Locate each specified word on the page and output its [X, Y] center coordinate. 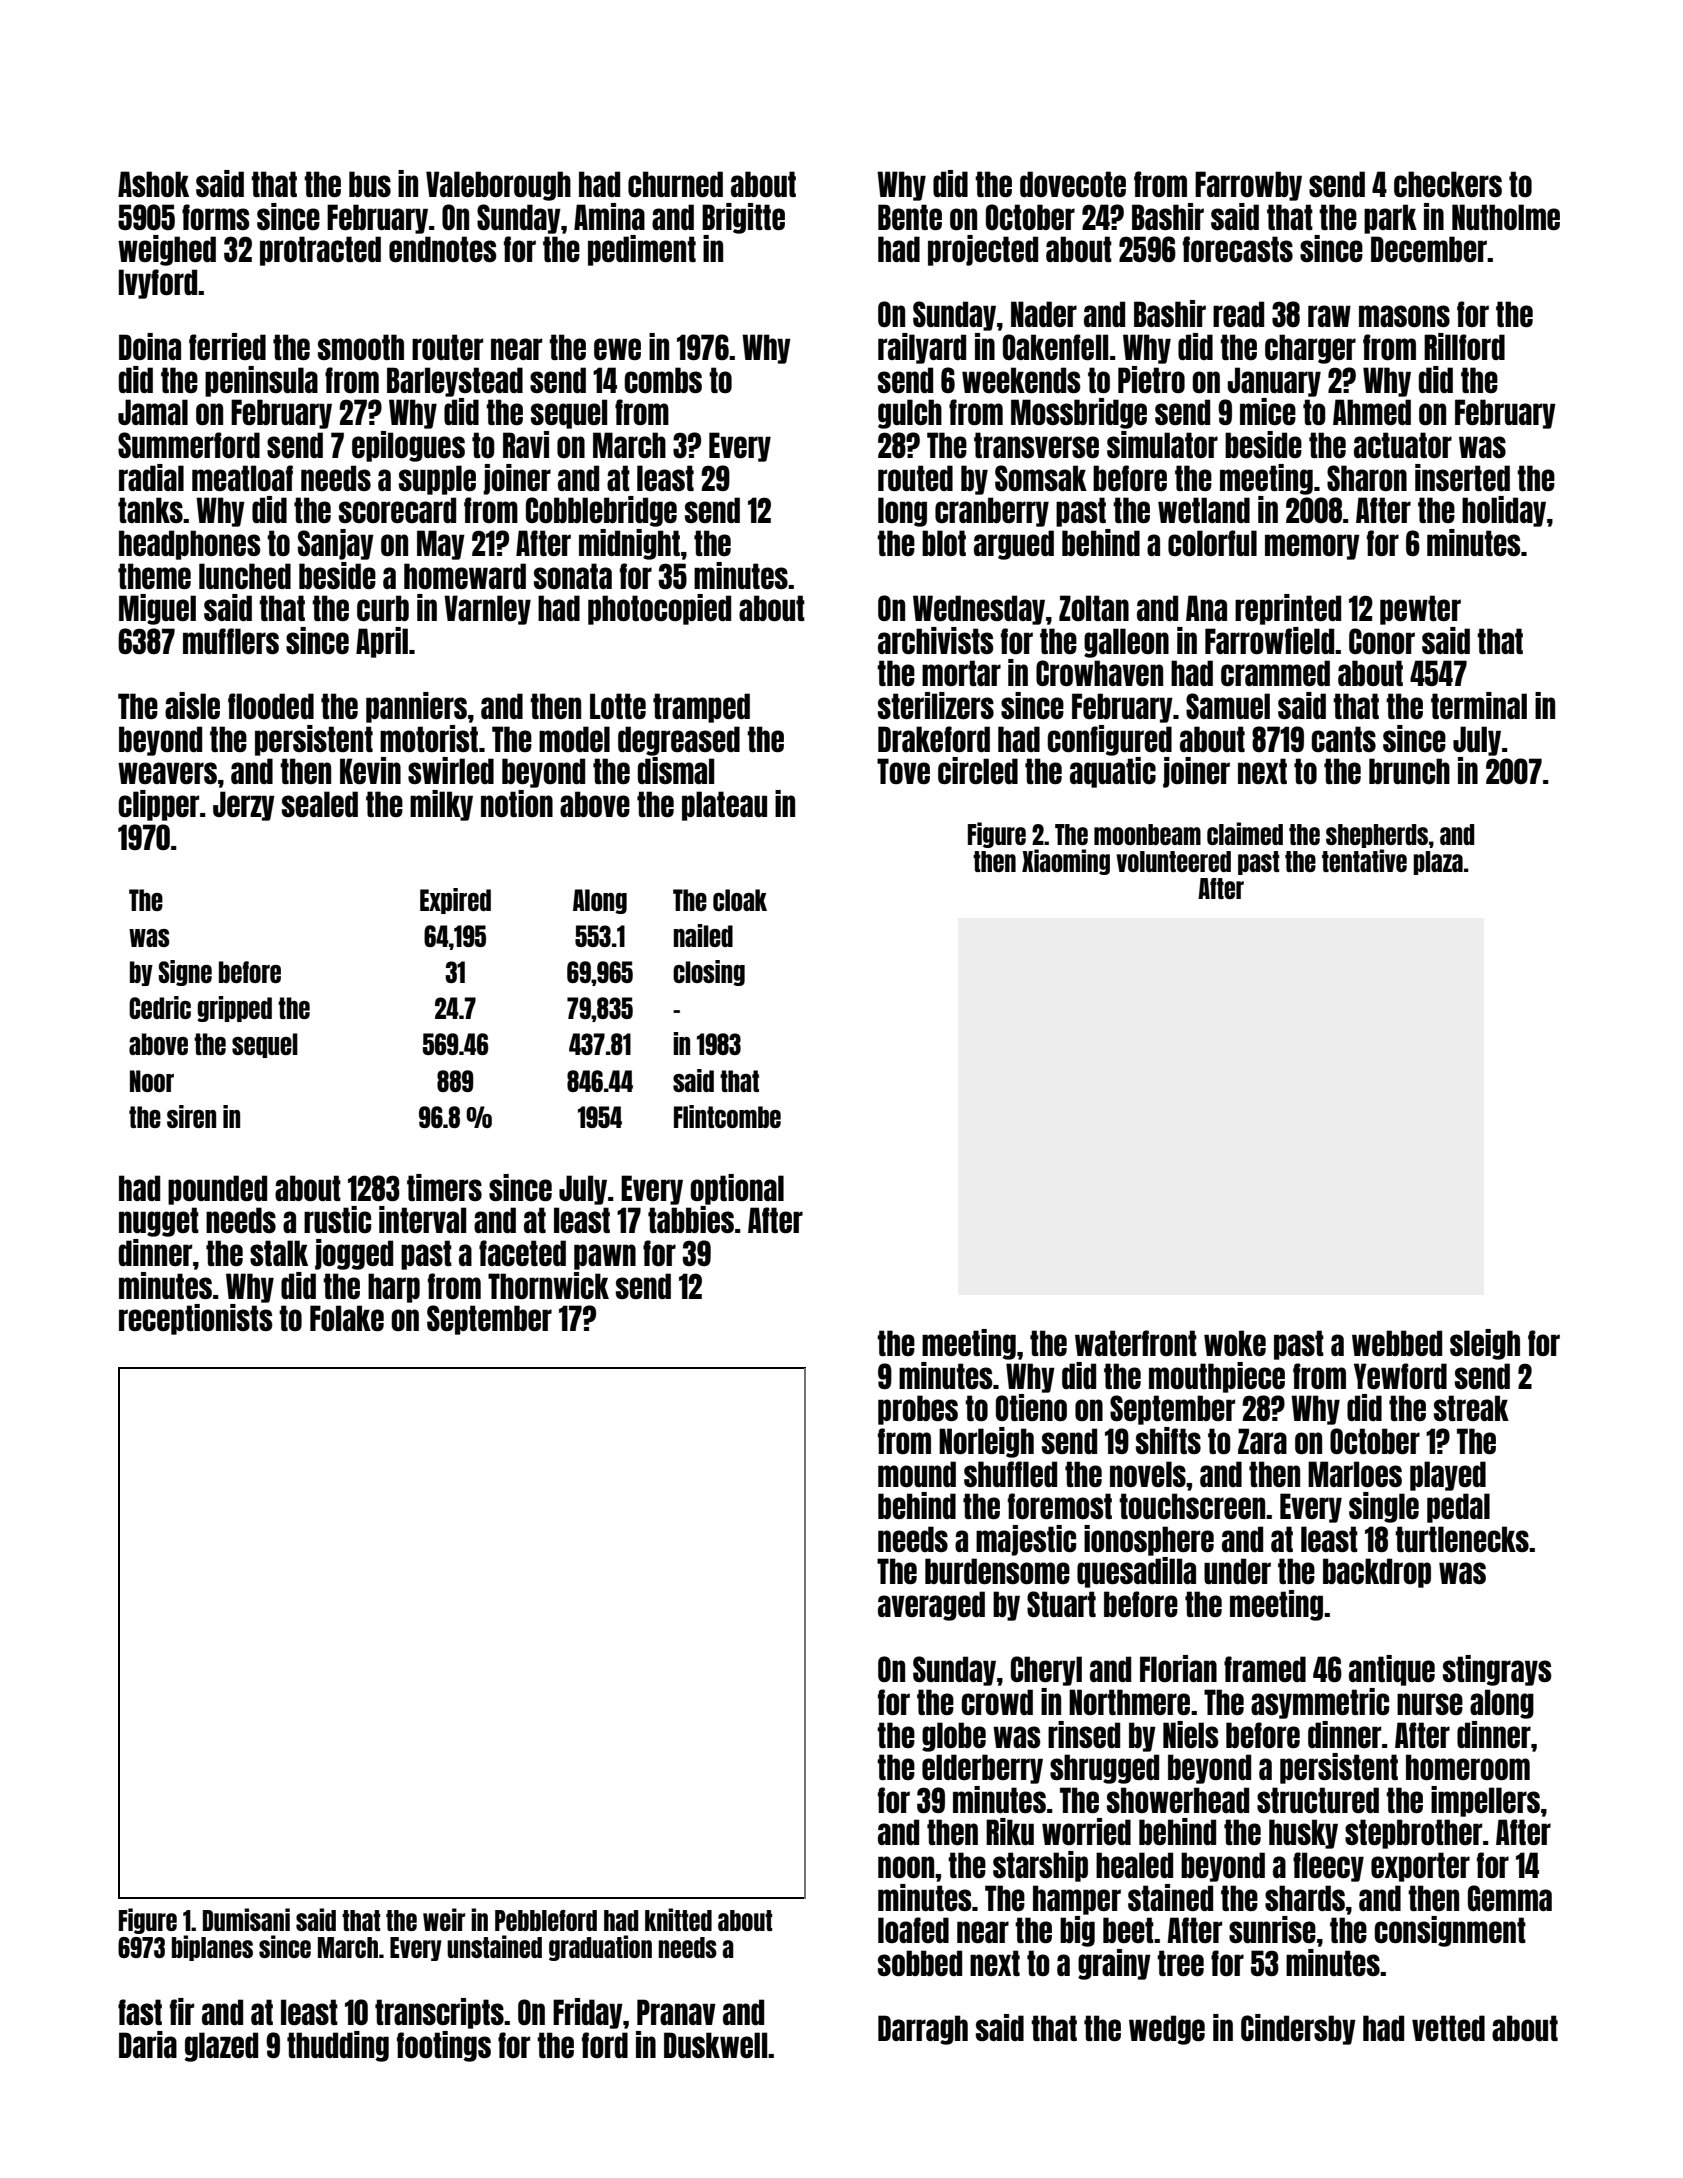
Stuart [1061, 1604]
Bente [910, 217]
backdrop [1377, 1573]
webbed [1397, 1343]
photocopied [659, 609]
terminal [1479, 705]
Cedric [160, 1007]
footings [444, 2046]
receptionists [196, 1319]
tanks [150, 510]
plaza [1438, 863]
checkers [1448, 184]
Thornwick [548, 1285]
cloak [740, 900]
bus [370, 184]
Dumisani [246, 1919]
